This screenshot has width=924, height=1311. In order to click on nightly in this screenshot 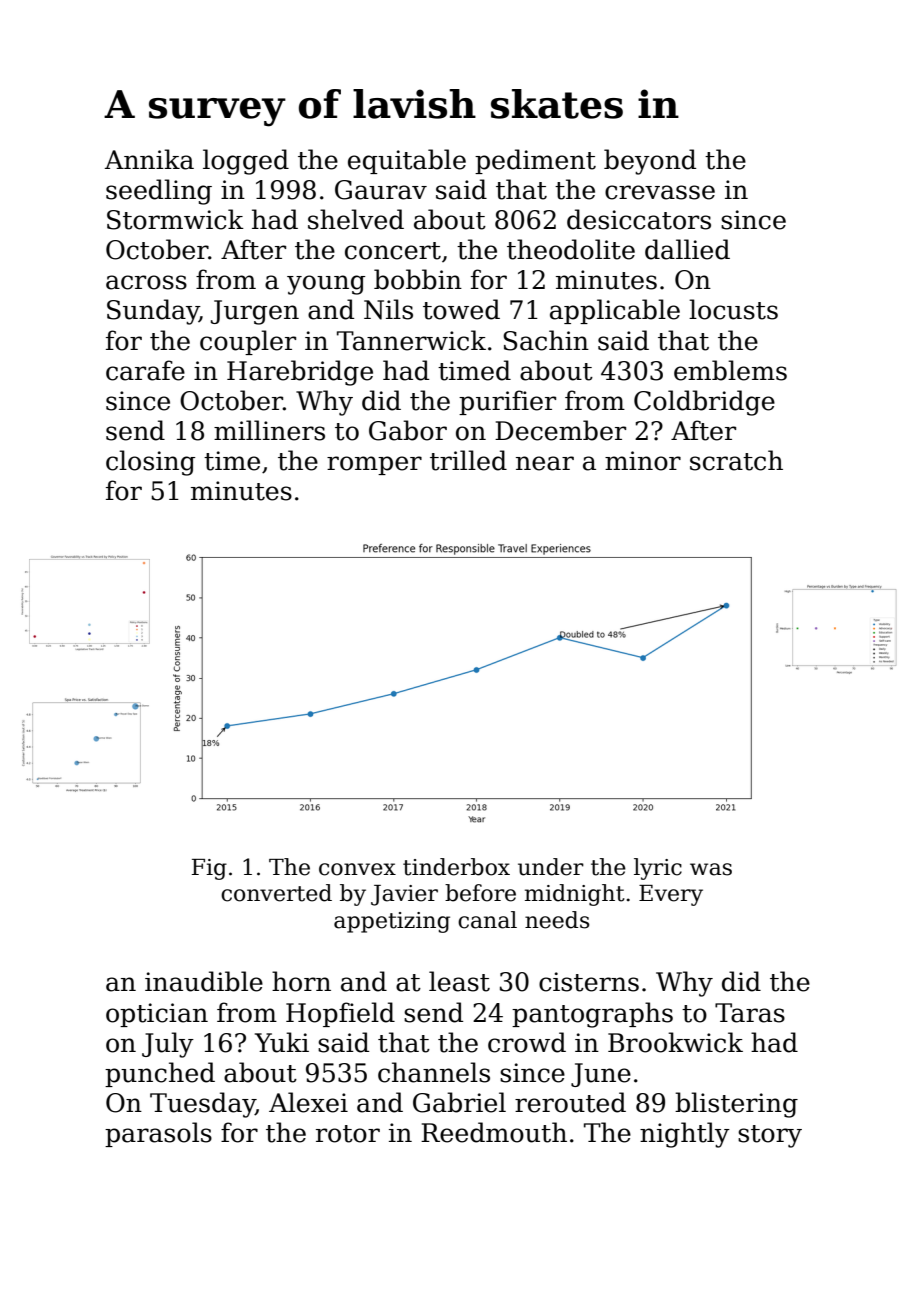, I will do `click(685, 1135)`.
